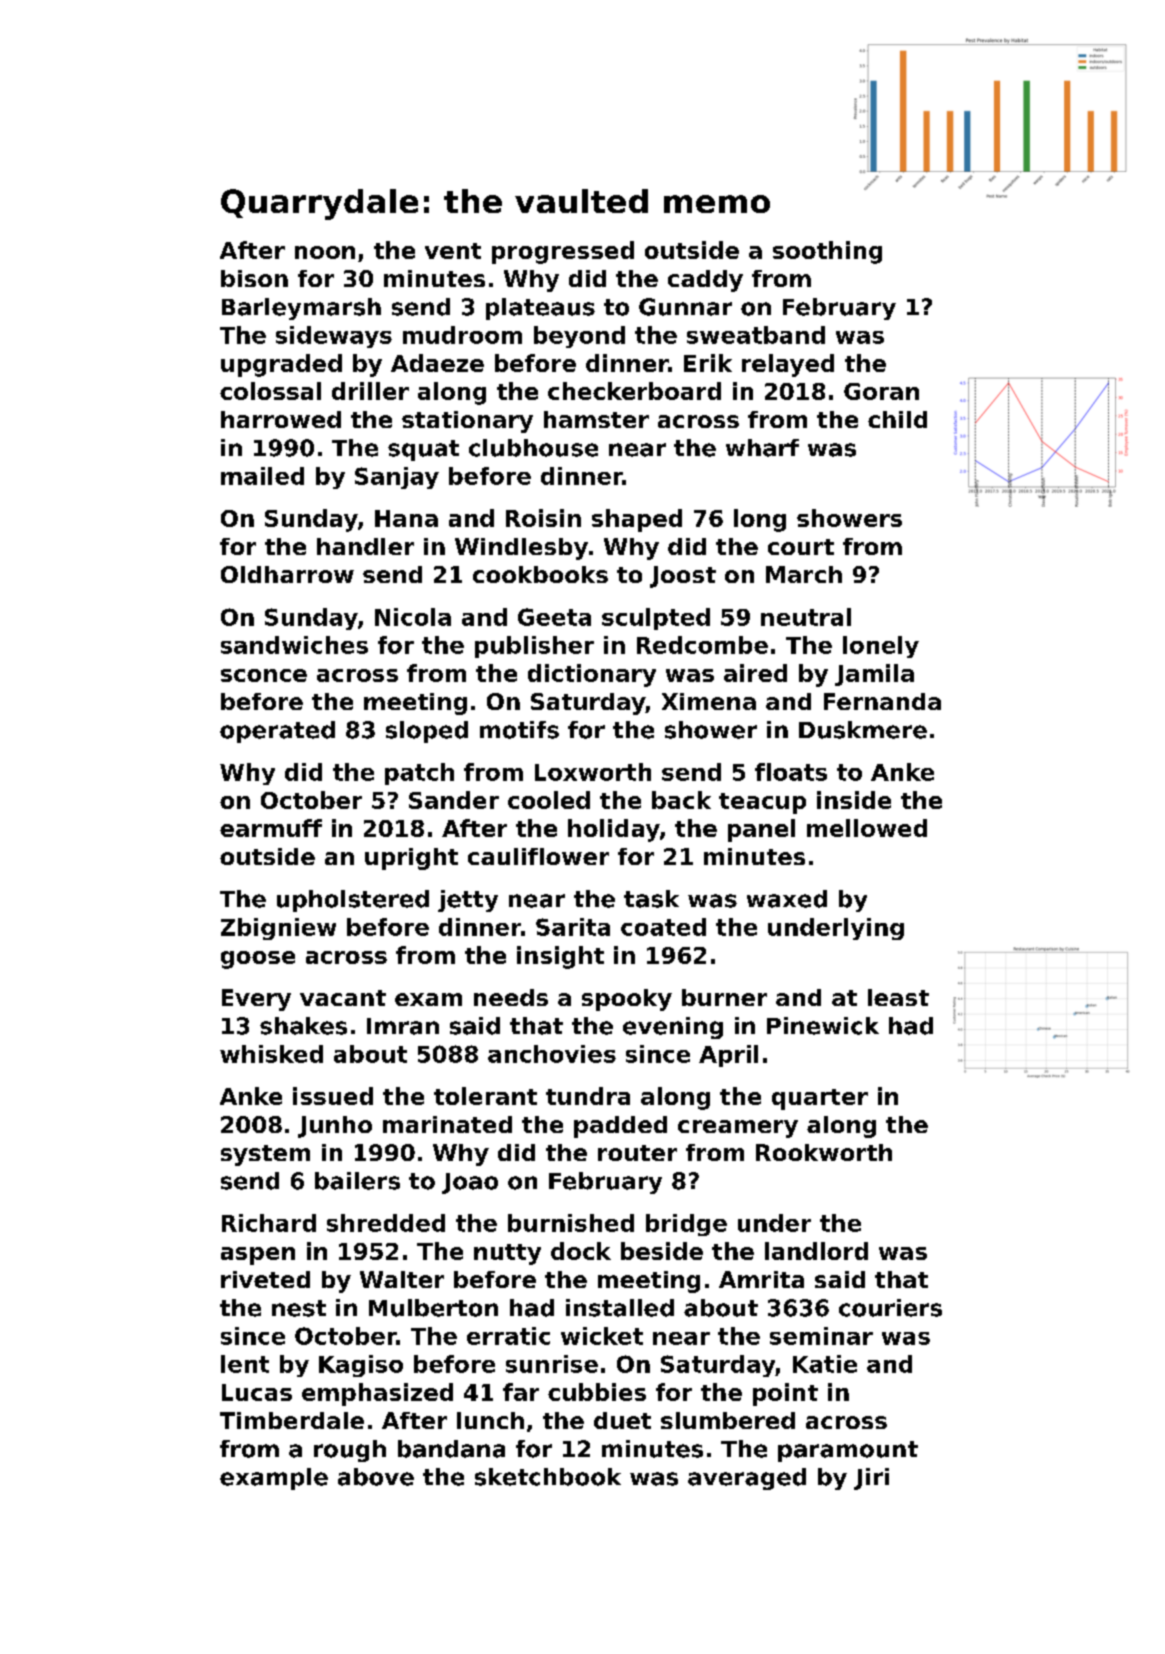  What do you see at coordinates (820, 1099) in the screenshot?
I see `quarter` at bounding box center [820, 1099].
